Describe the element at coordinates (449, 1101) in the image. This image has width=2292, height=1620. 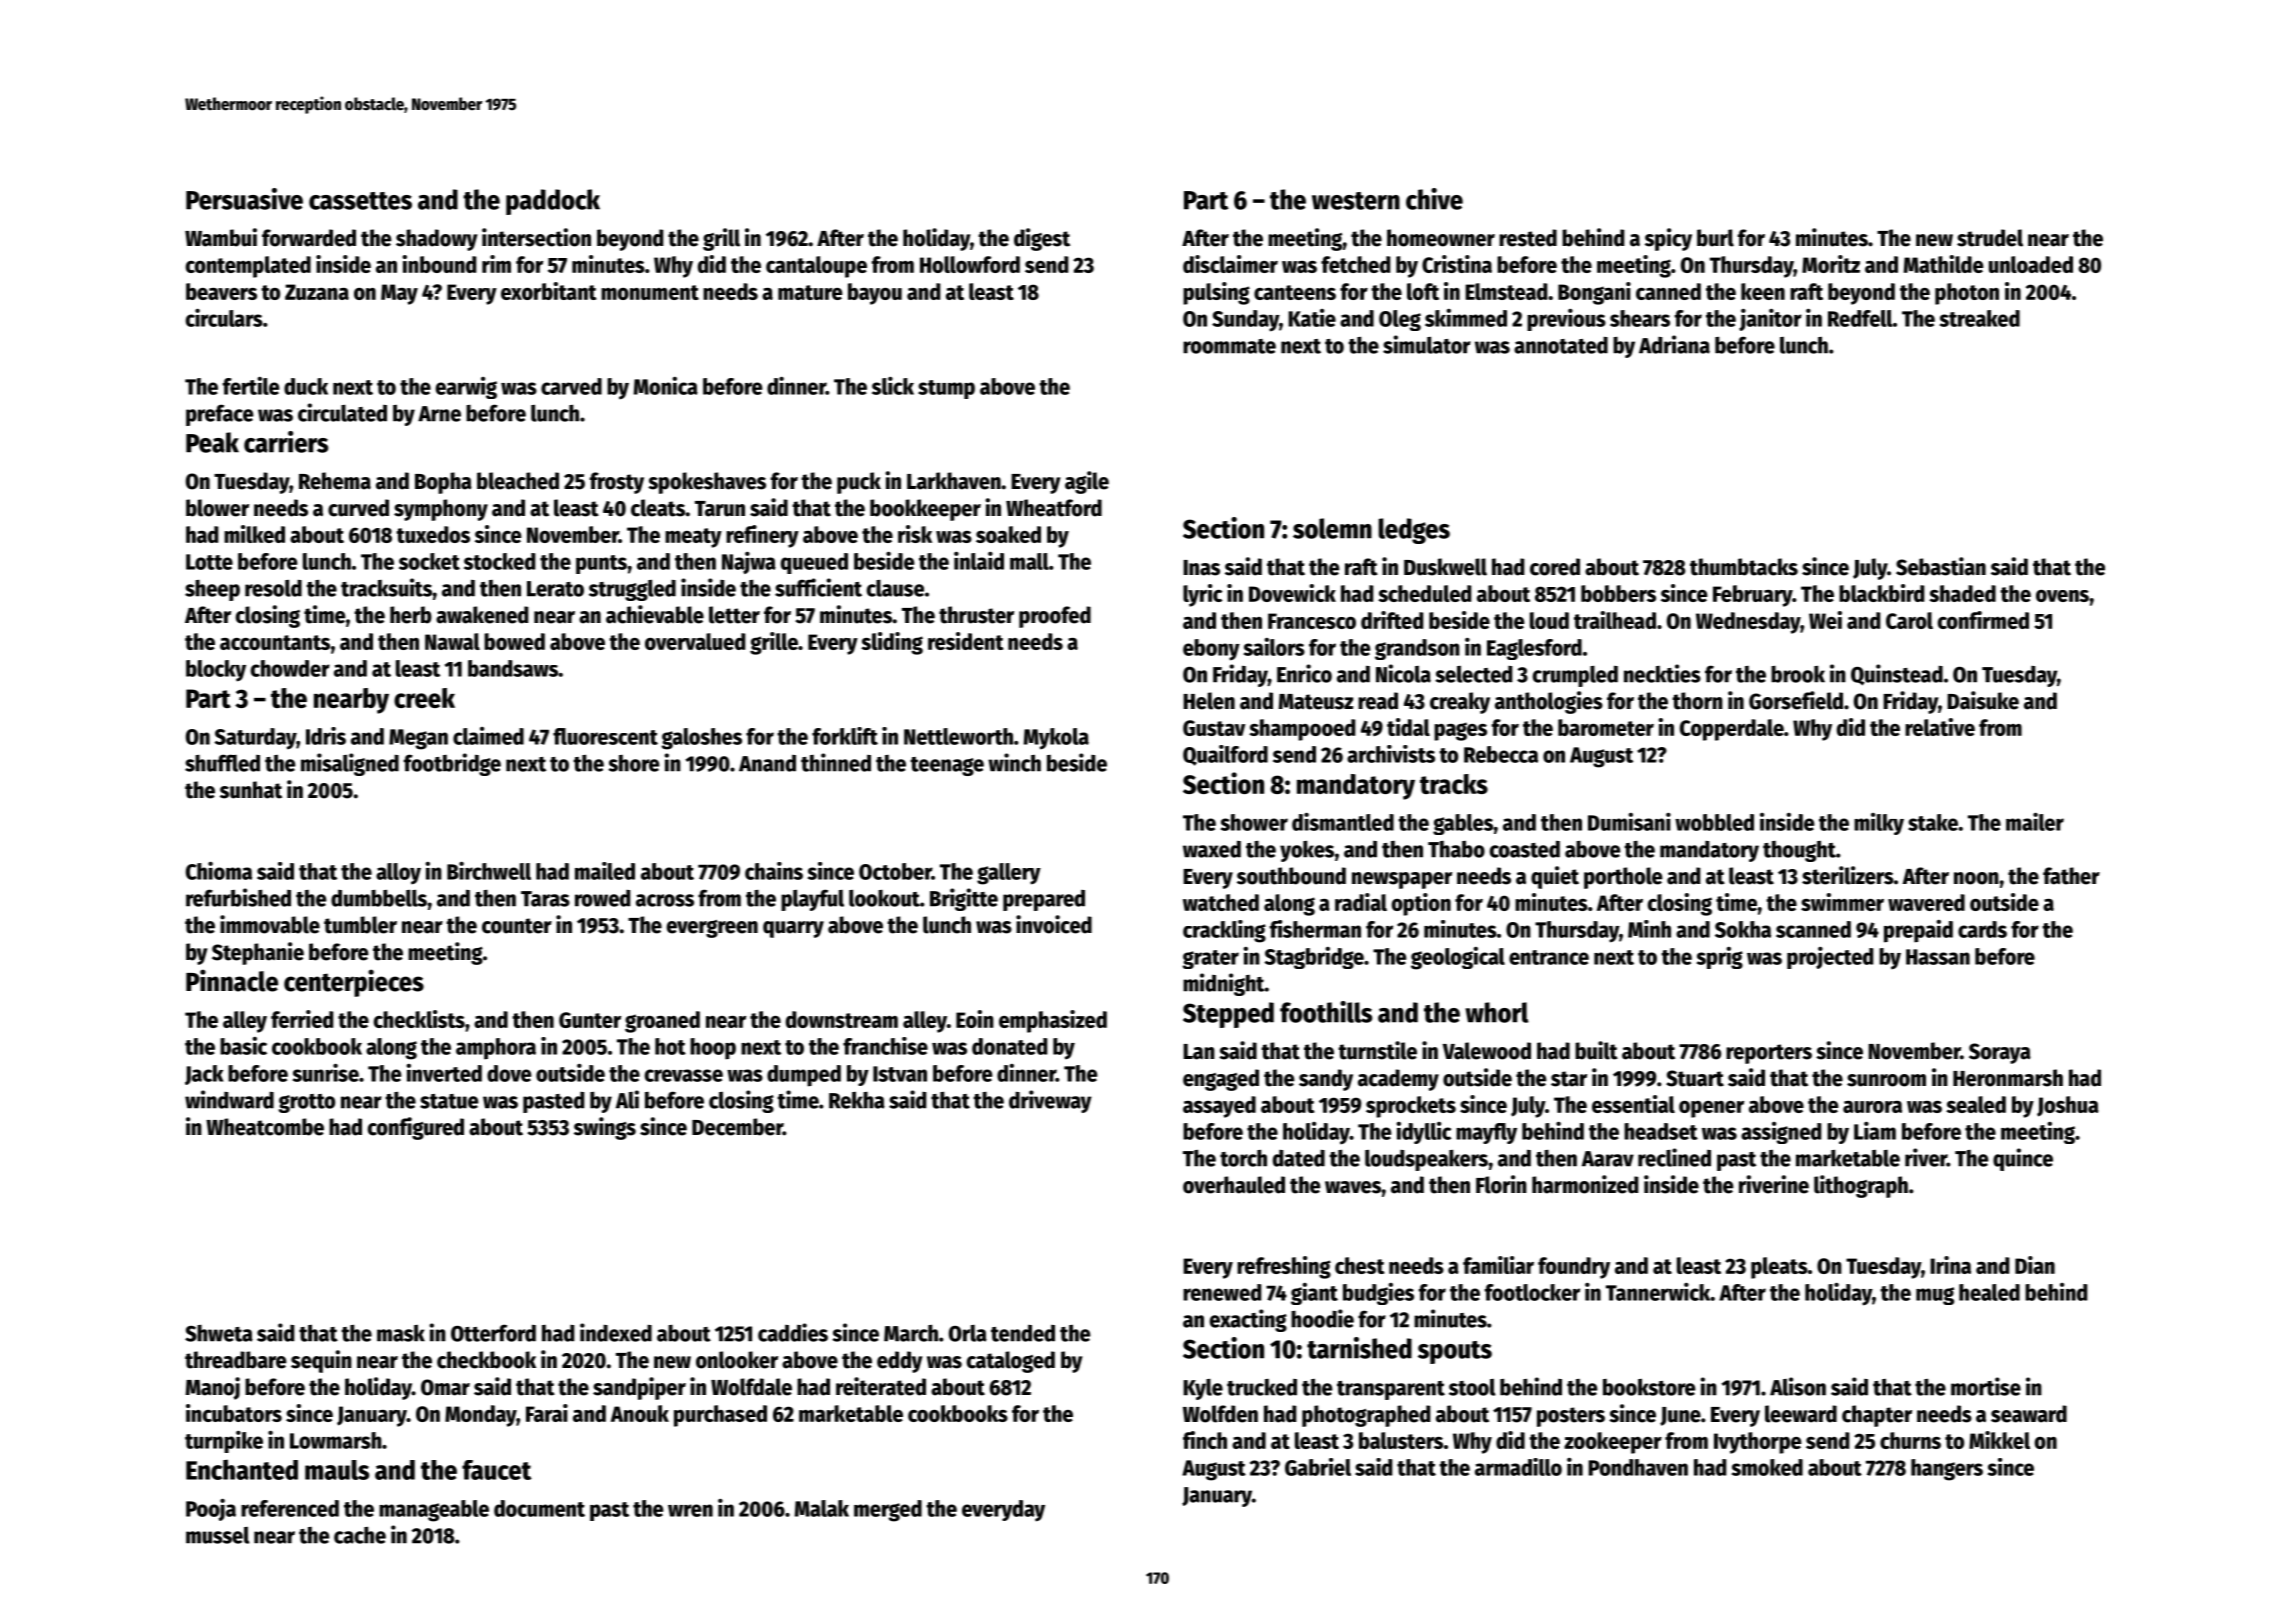
I see `statue` at that location.
